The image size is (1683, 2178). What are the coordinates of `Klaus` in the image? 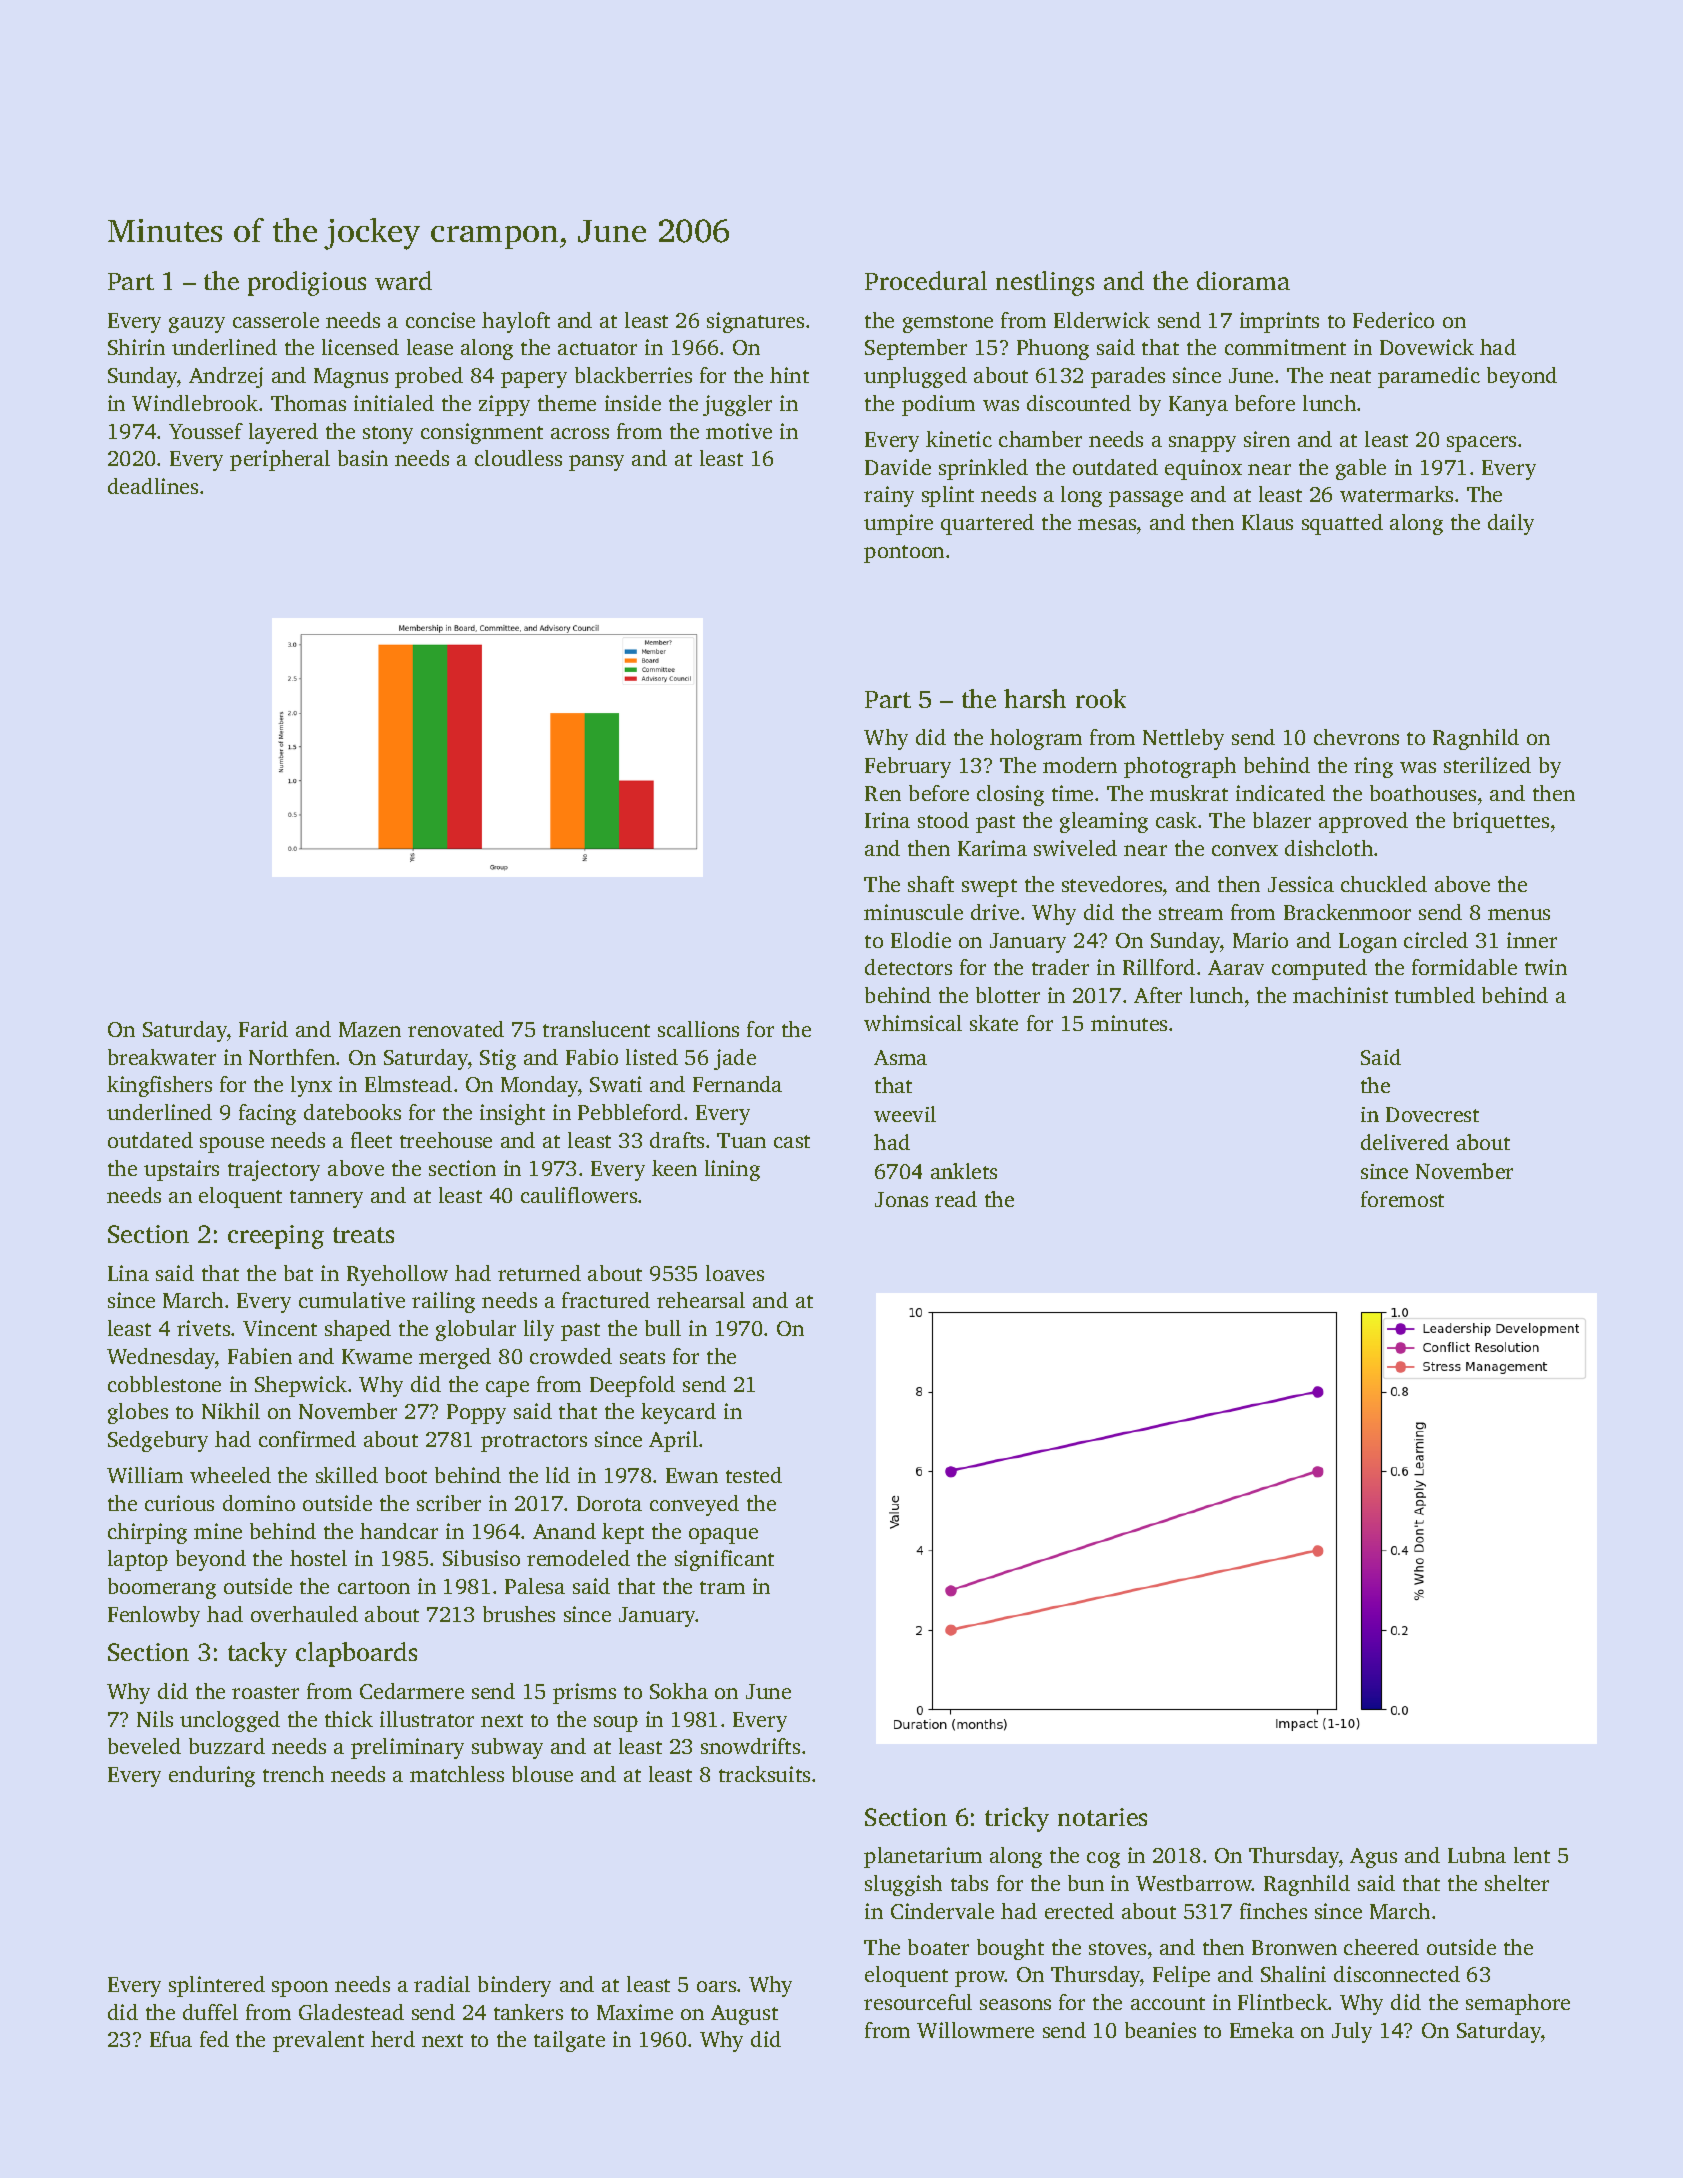 It's located at (1267, 522).
